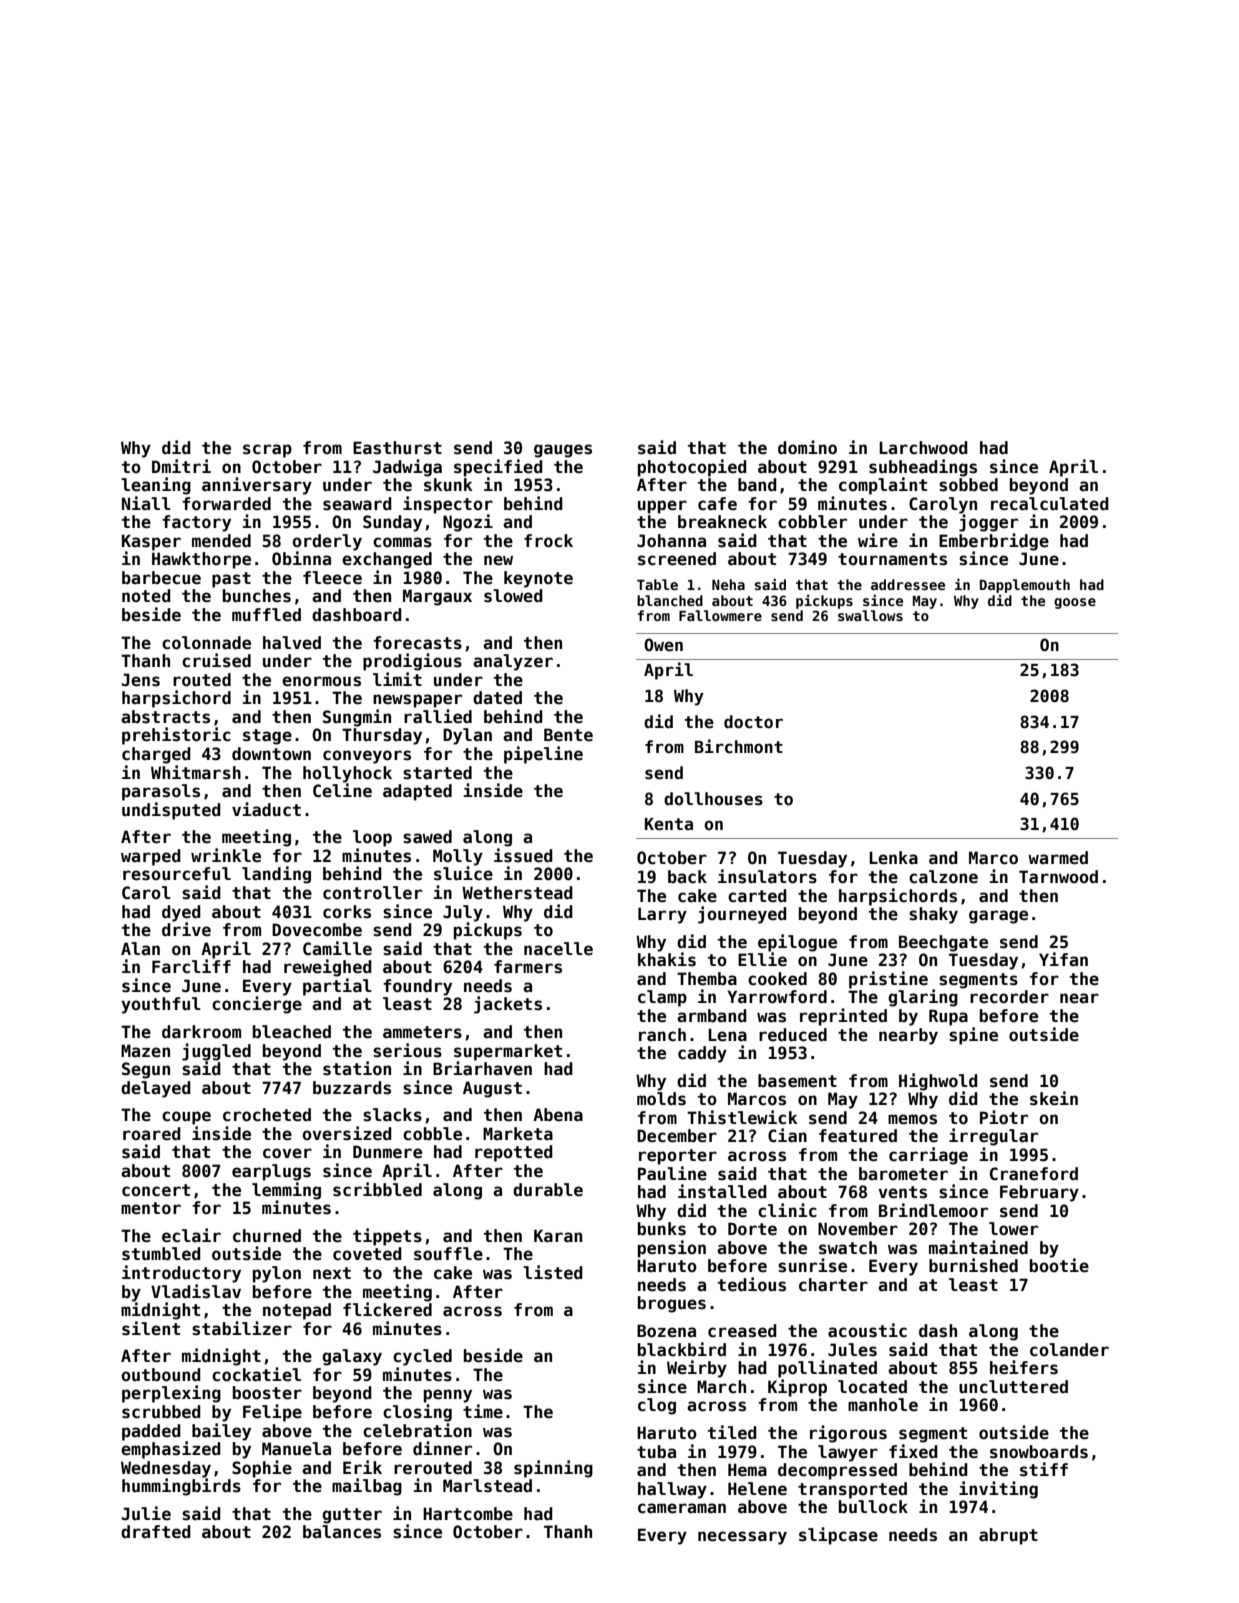  What do you see at coordinates (563, 451) in the image?
I see `gauges` at bounding box center [563, 451].
